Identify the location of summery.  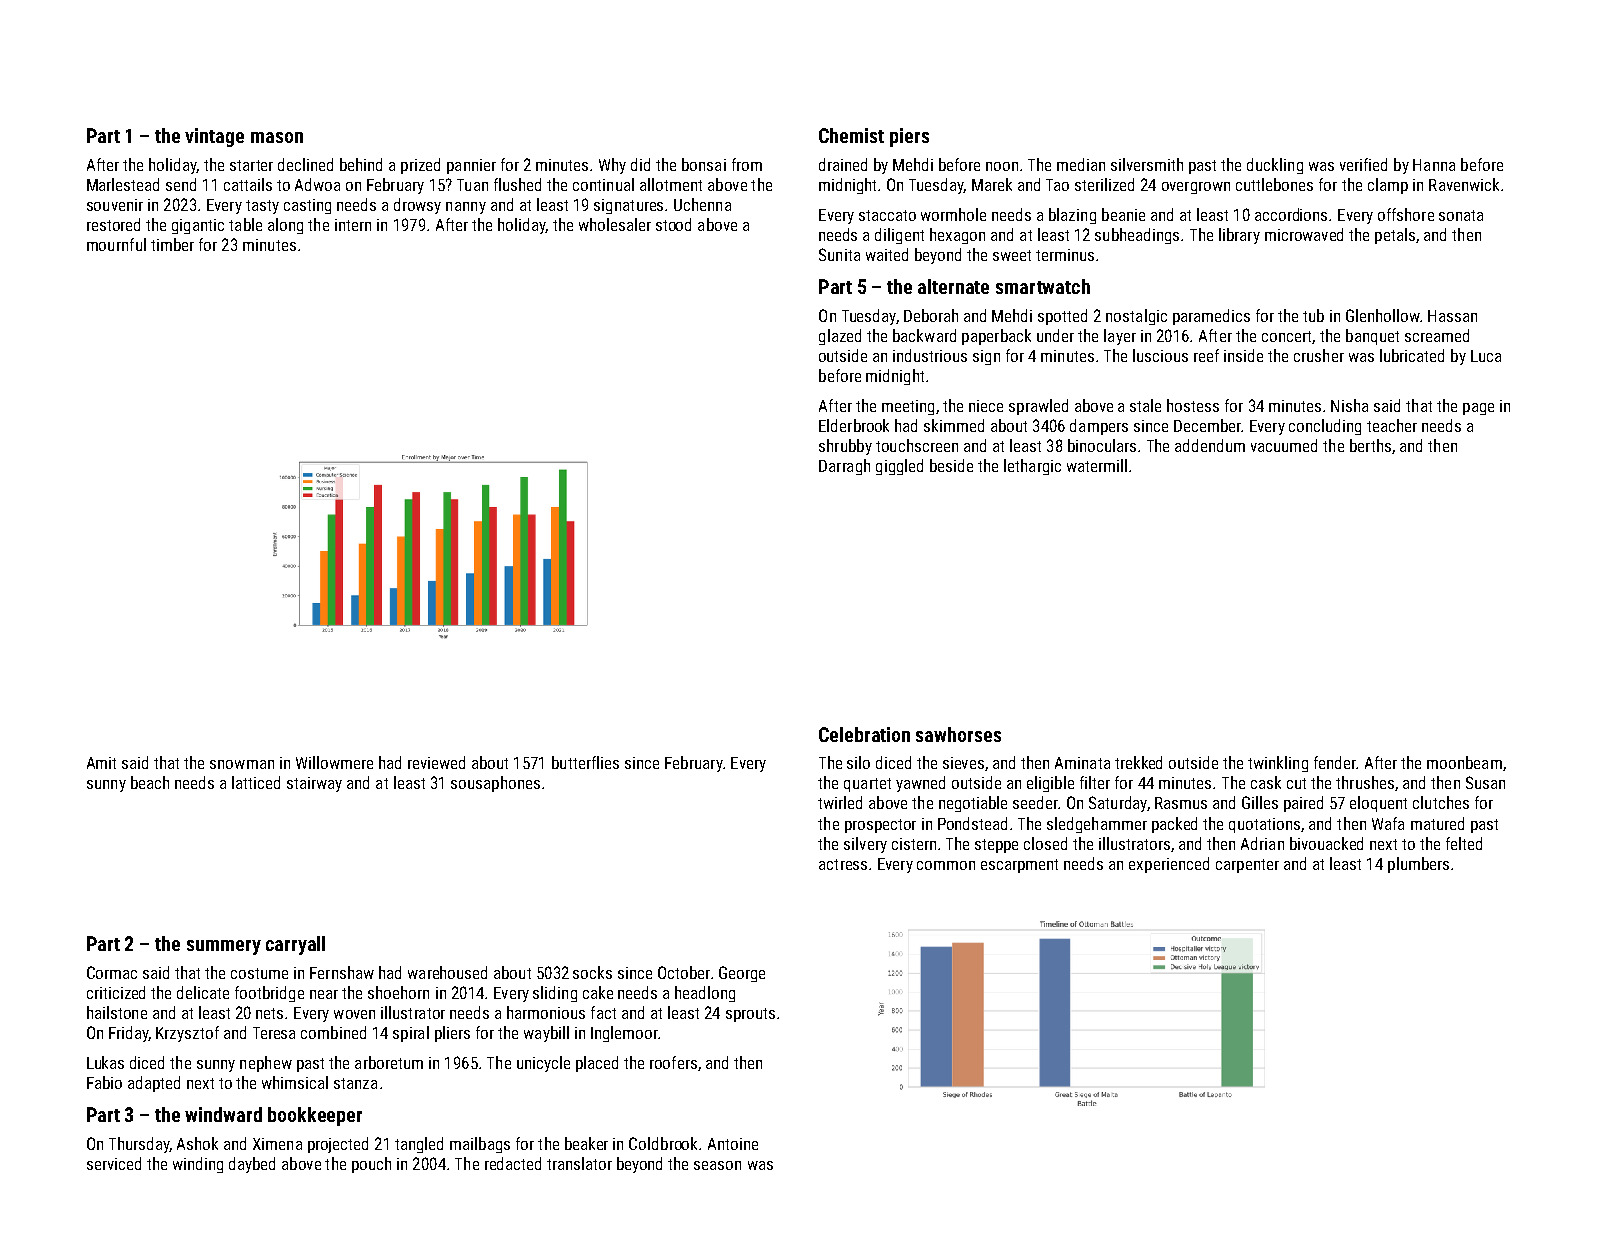
(224, 947).
